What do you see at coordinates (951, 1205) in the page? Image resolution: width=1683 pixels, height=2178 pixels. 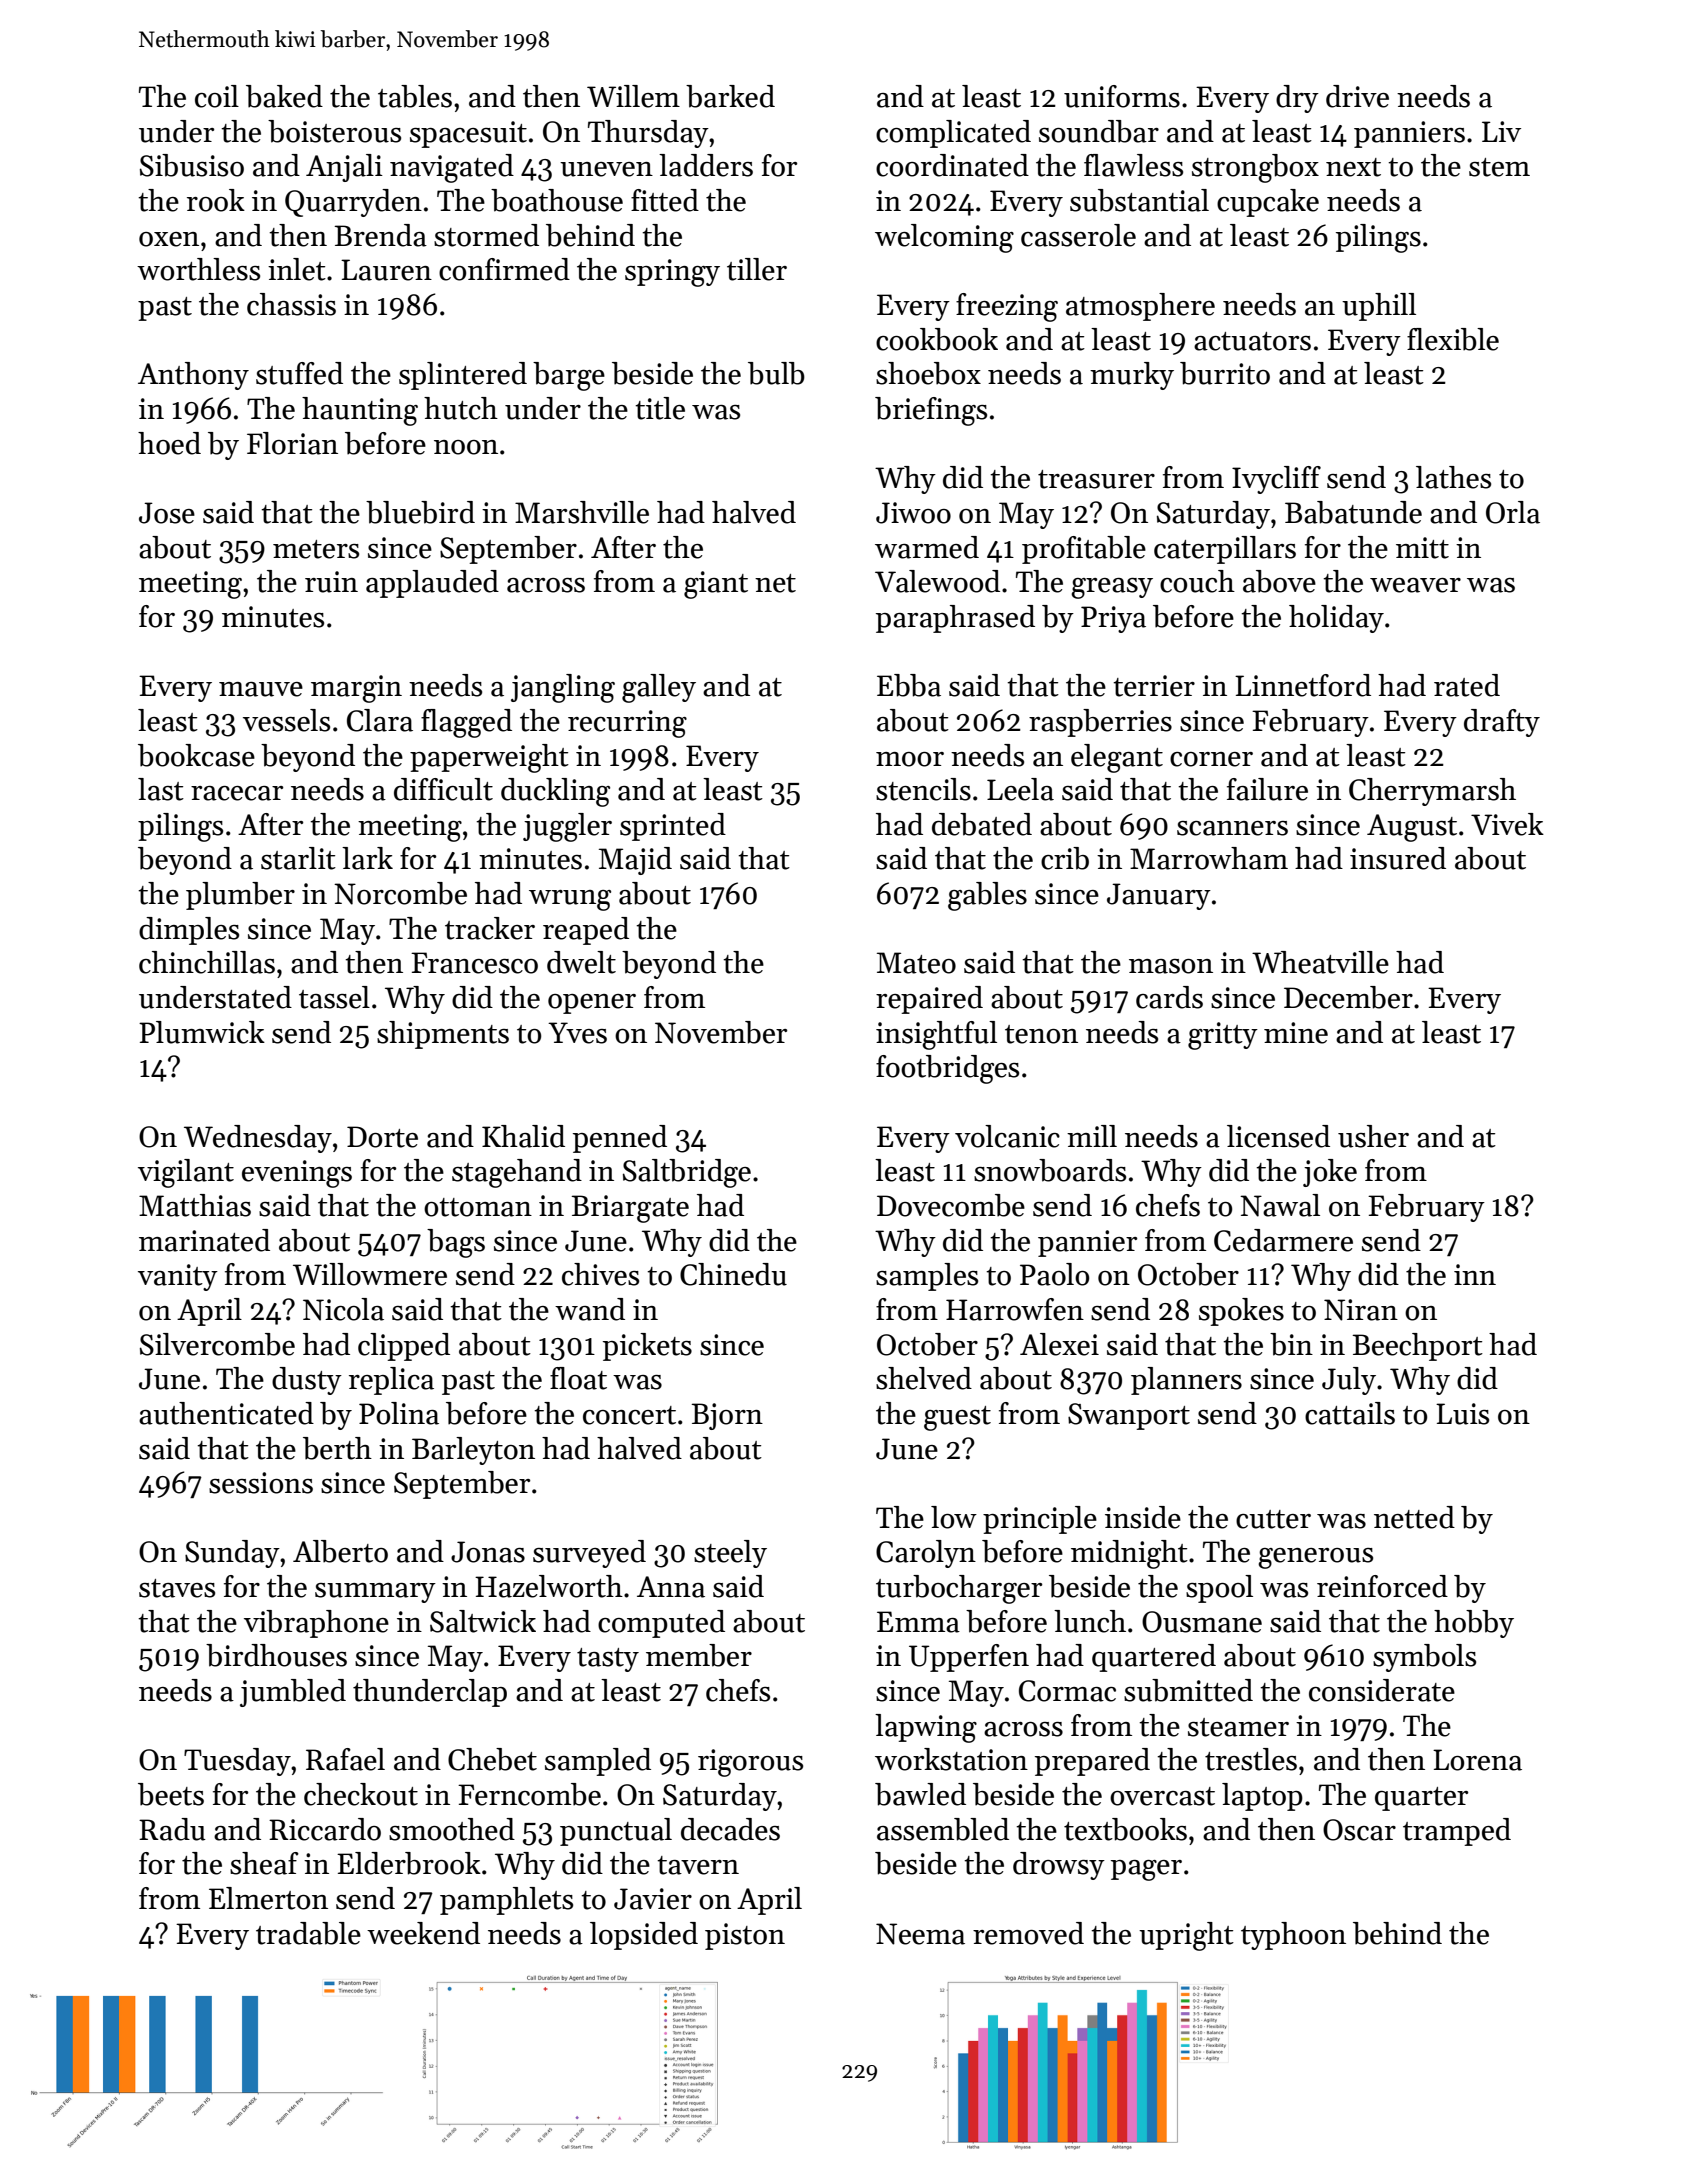 I see `Dovecombe` at bounding box center [951, 1205].
